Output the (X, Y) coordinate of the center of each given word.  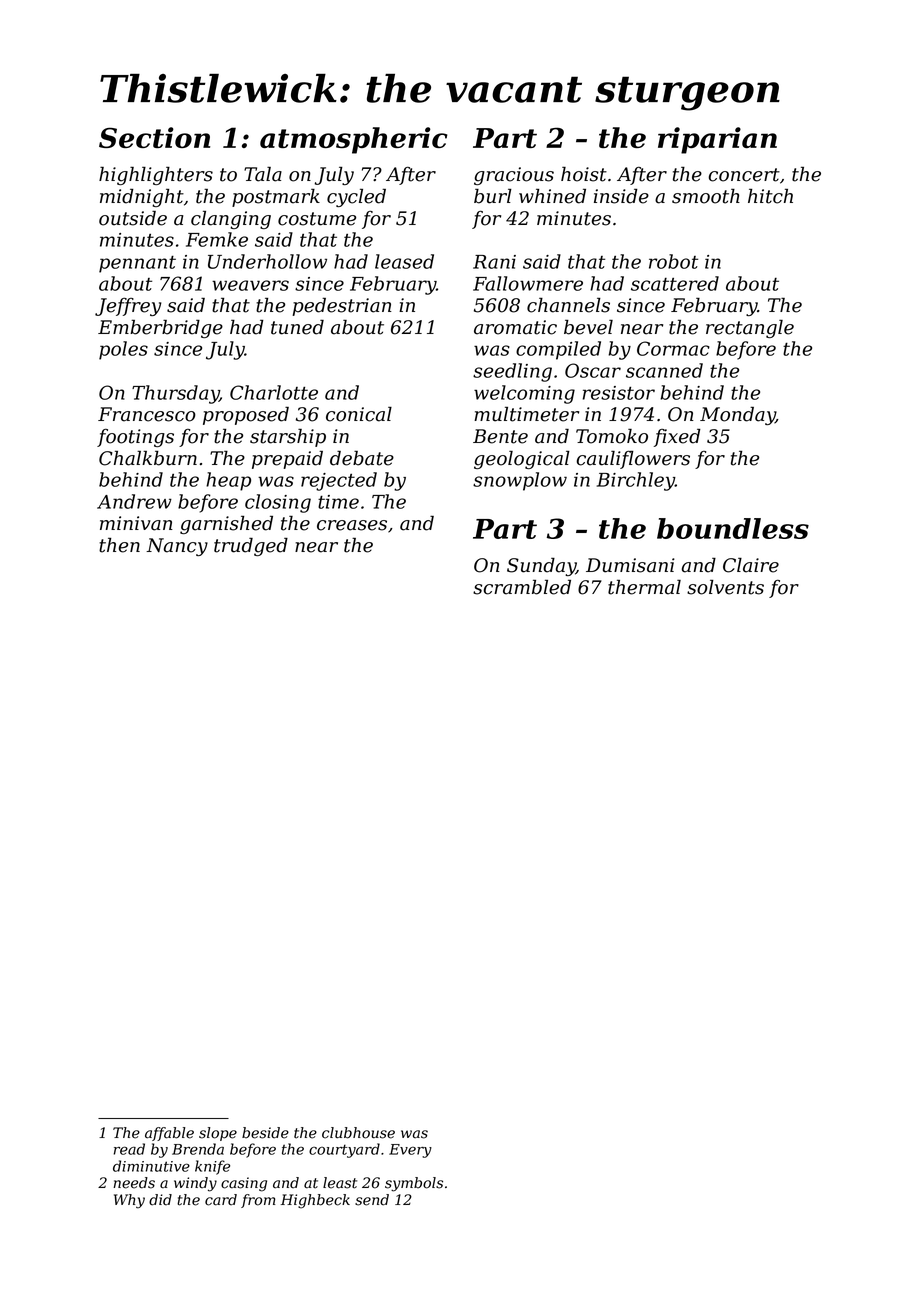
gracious (514, 176)
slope (218, 1134)
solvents (725, 587)
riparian (717, 140)
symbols (414, 1184)
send (372, 1200)
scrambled (522, 587)
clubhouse (358, 1133)
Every (410, 1151)
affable (169, 1134)
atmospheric (354, 140)
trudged (251, 546)
